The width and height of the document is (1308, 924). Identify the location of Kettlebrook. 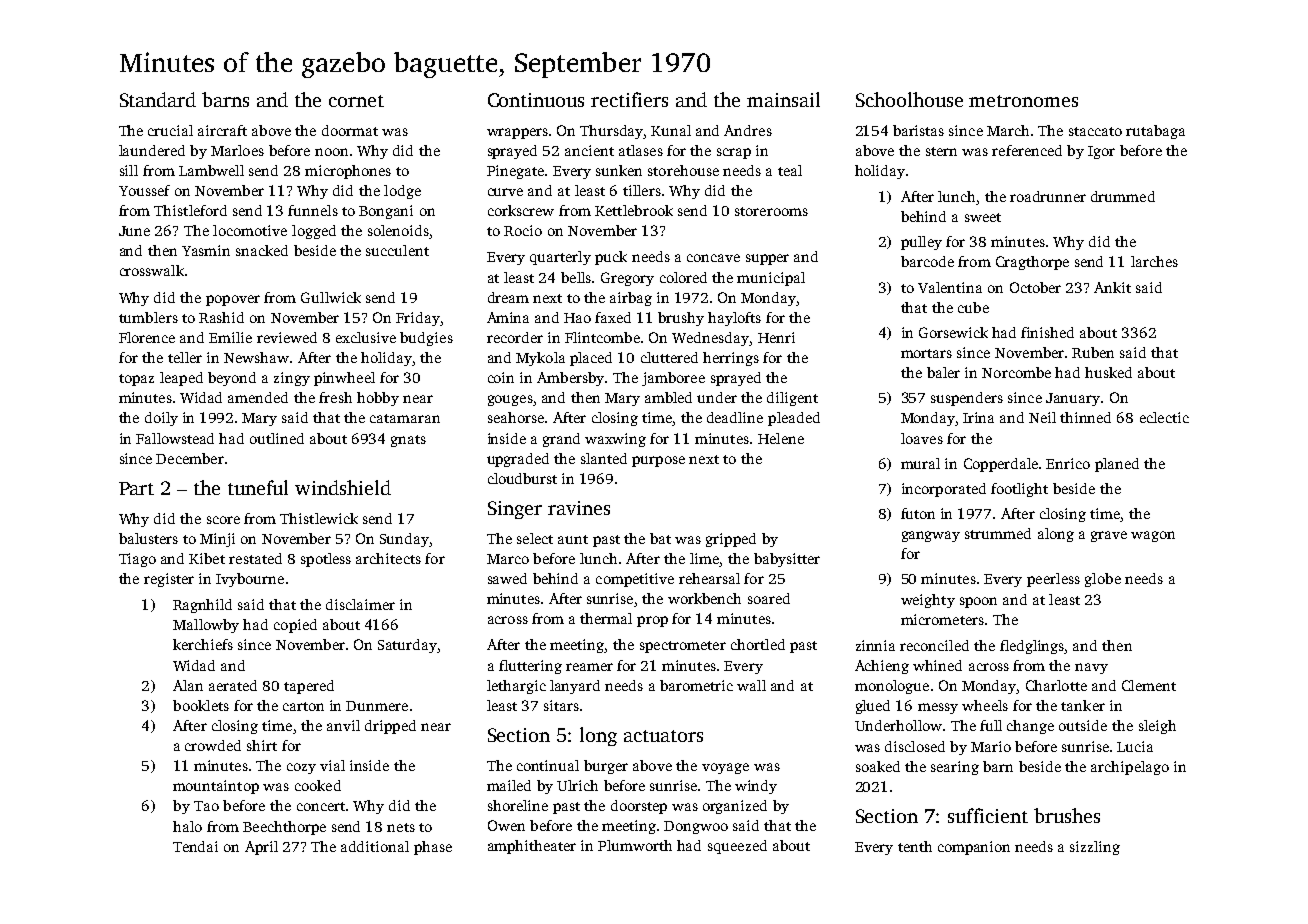
(634, 210).
